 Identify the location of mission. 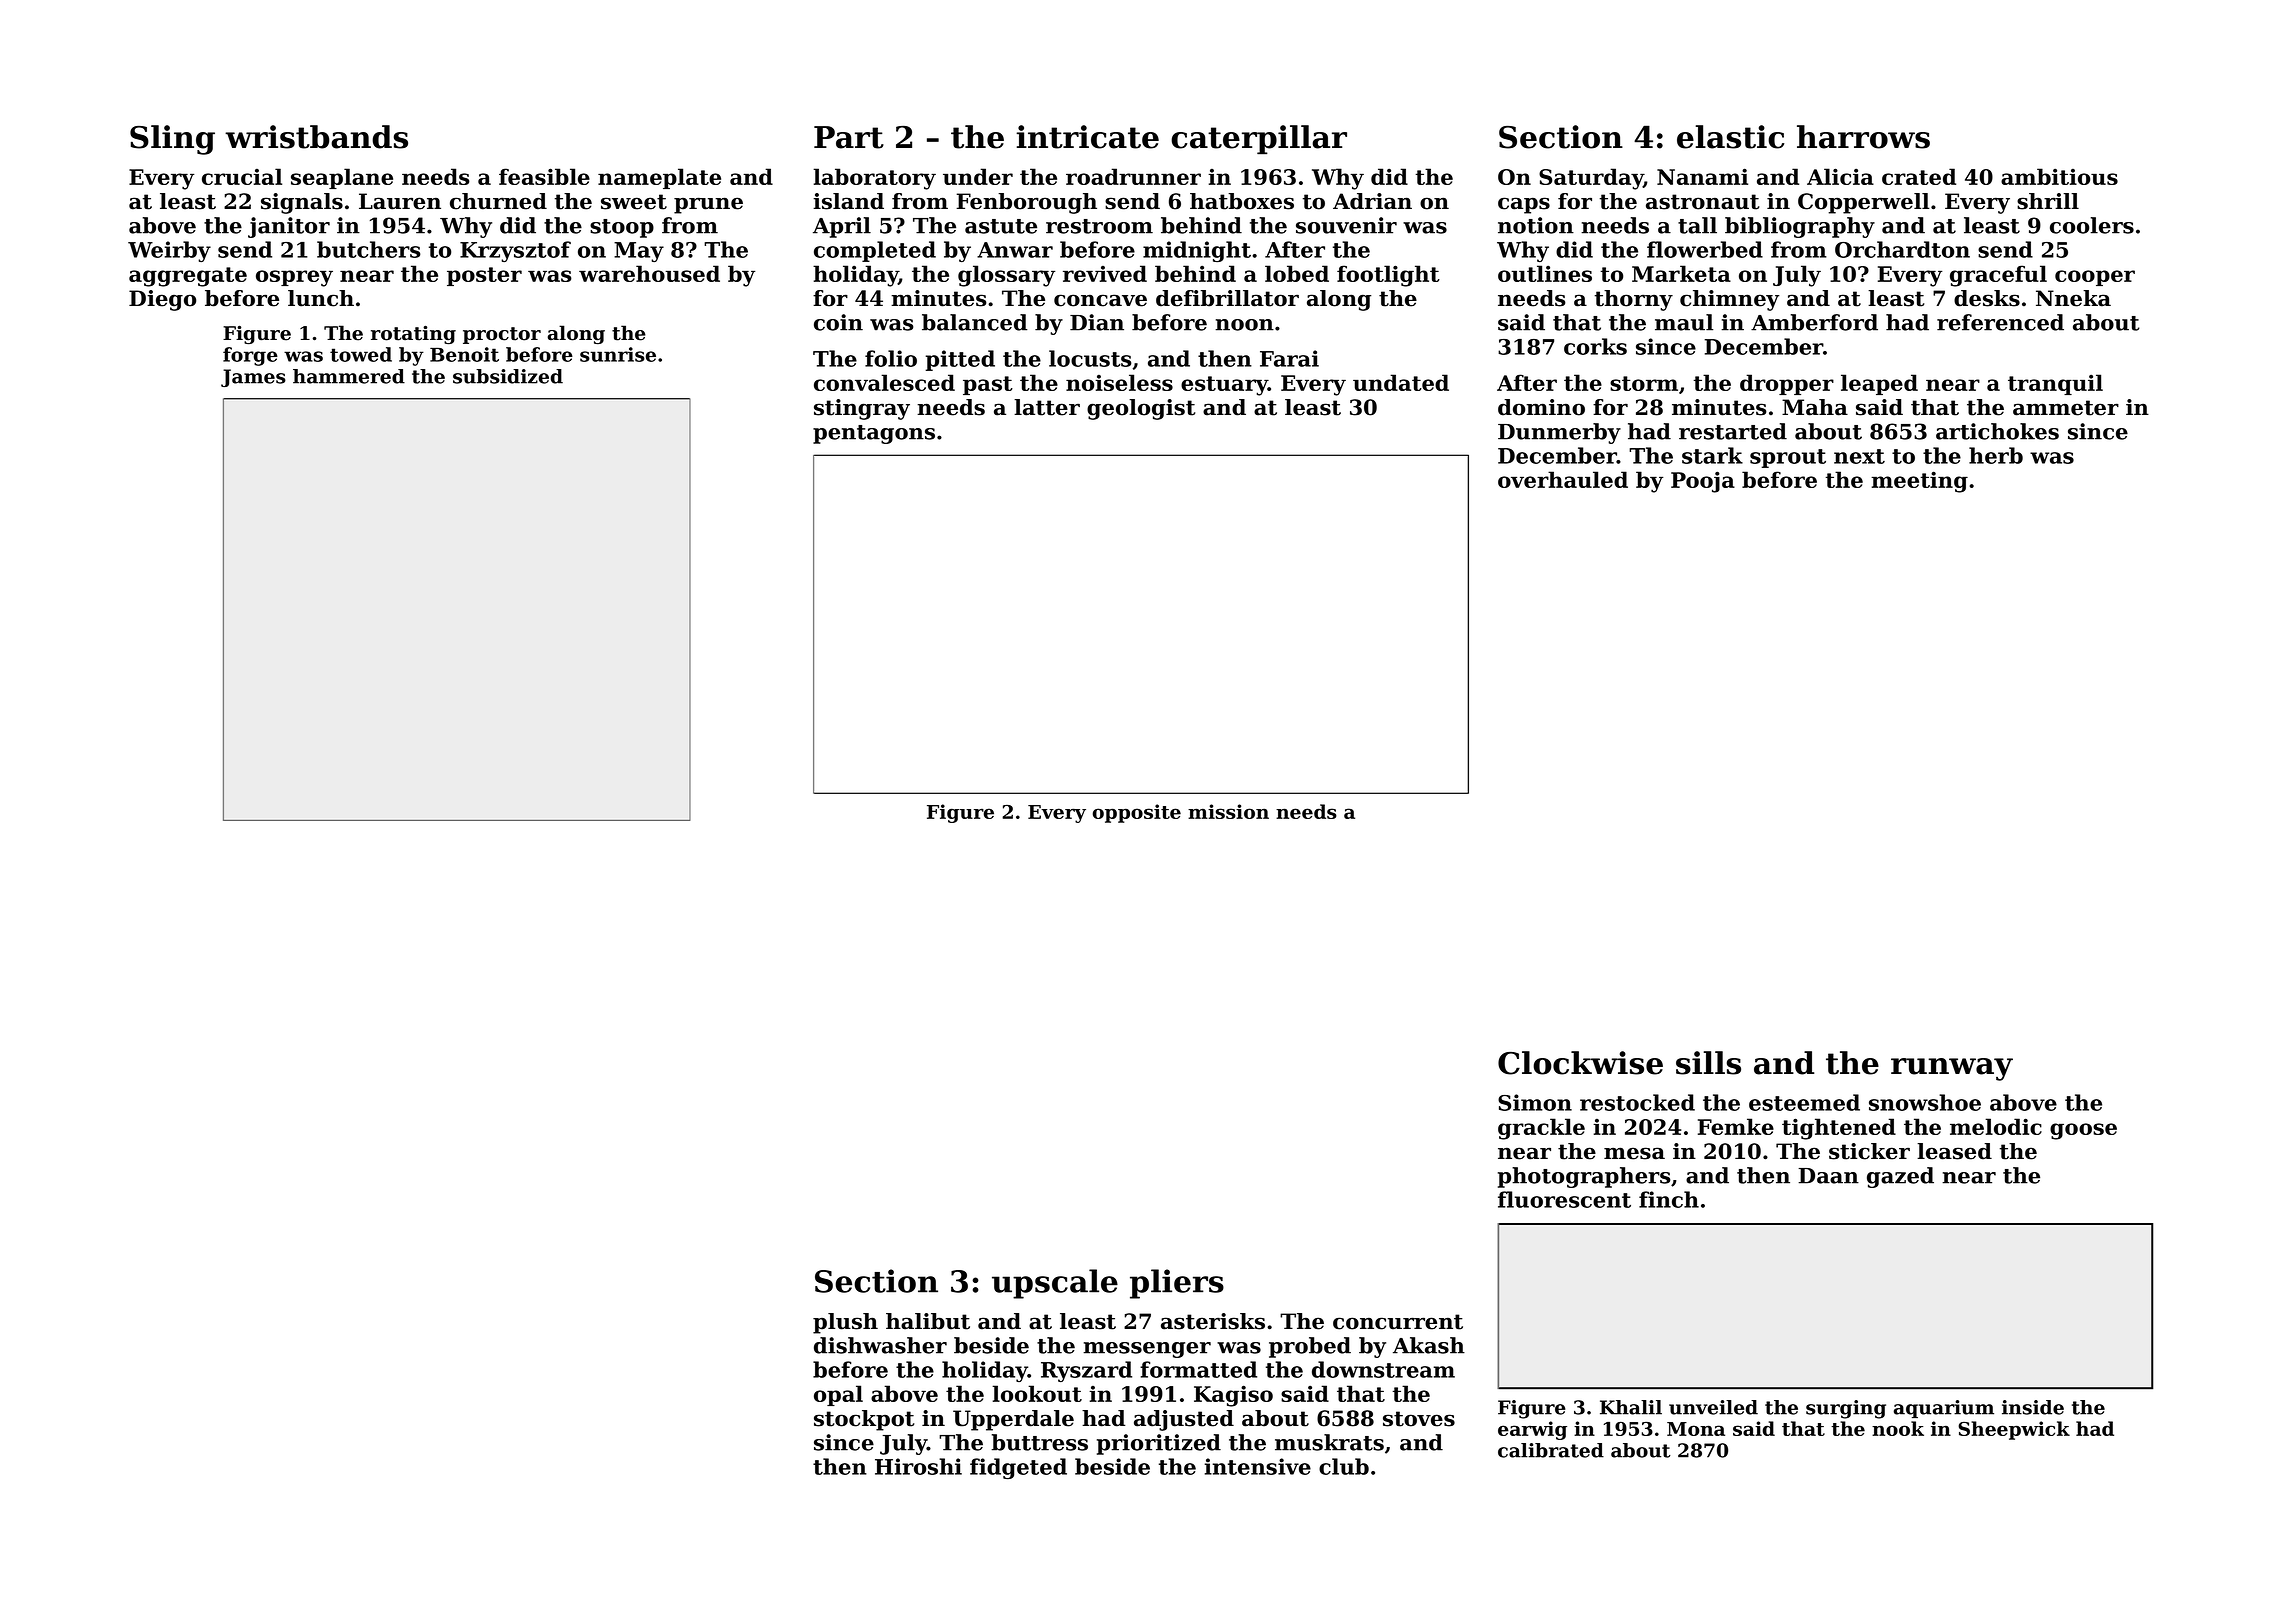
(1228, 811).
